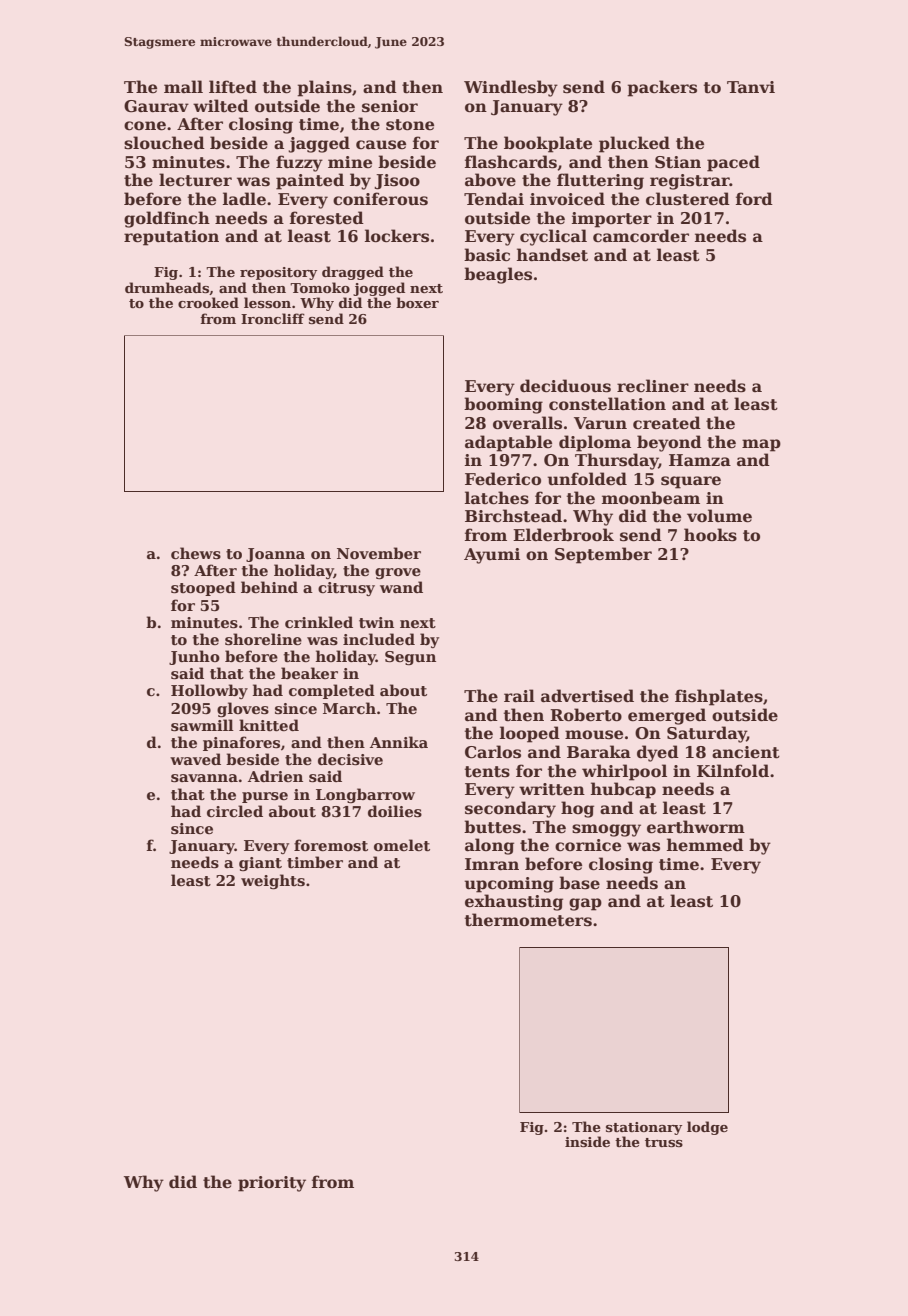  I want to click on giant, so click(260, 864).
